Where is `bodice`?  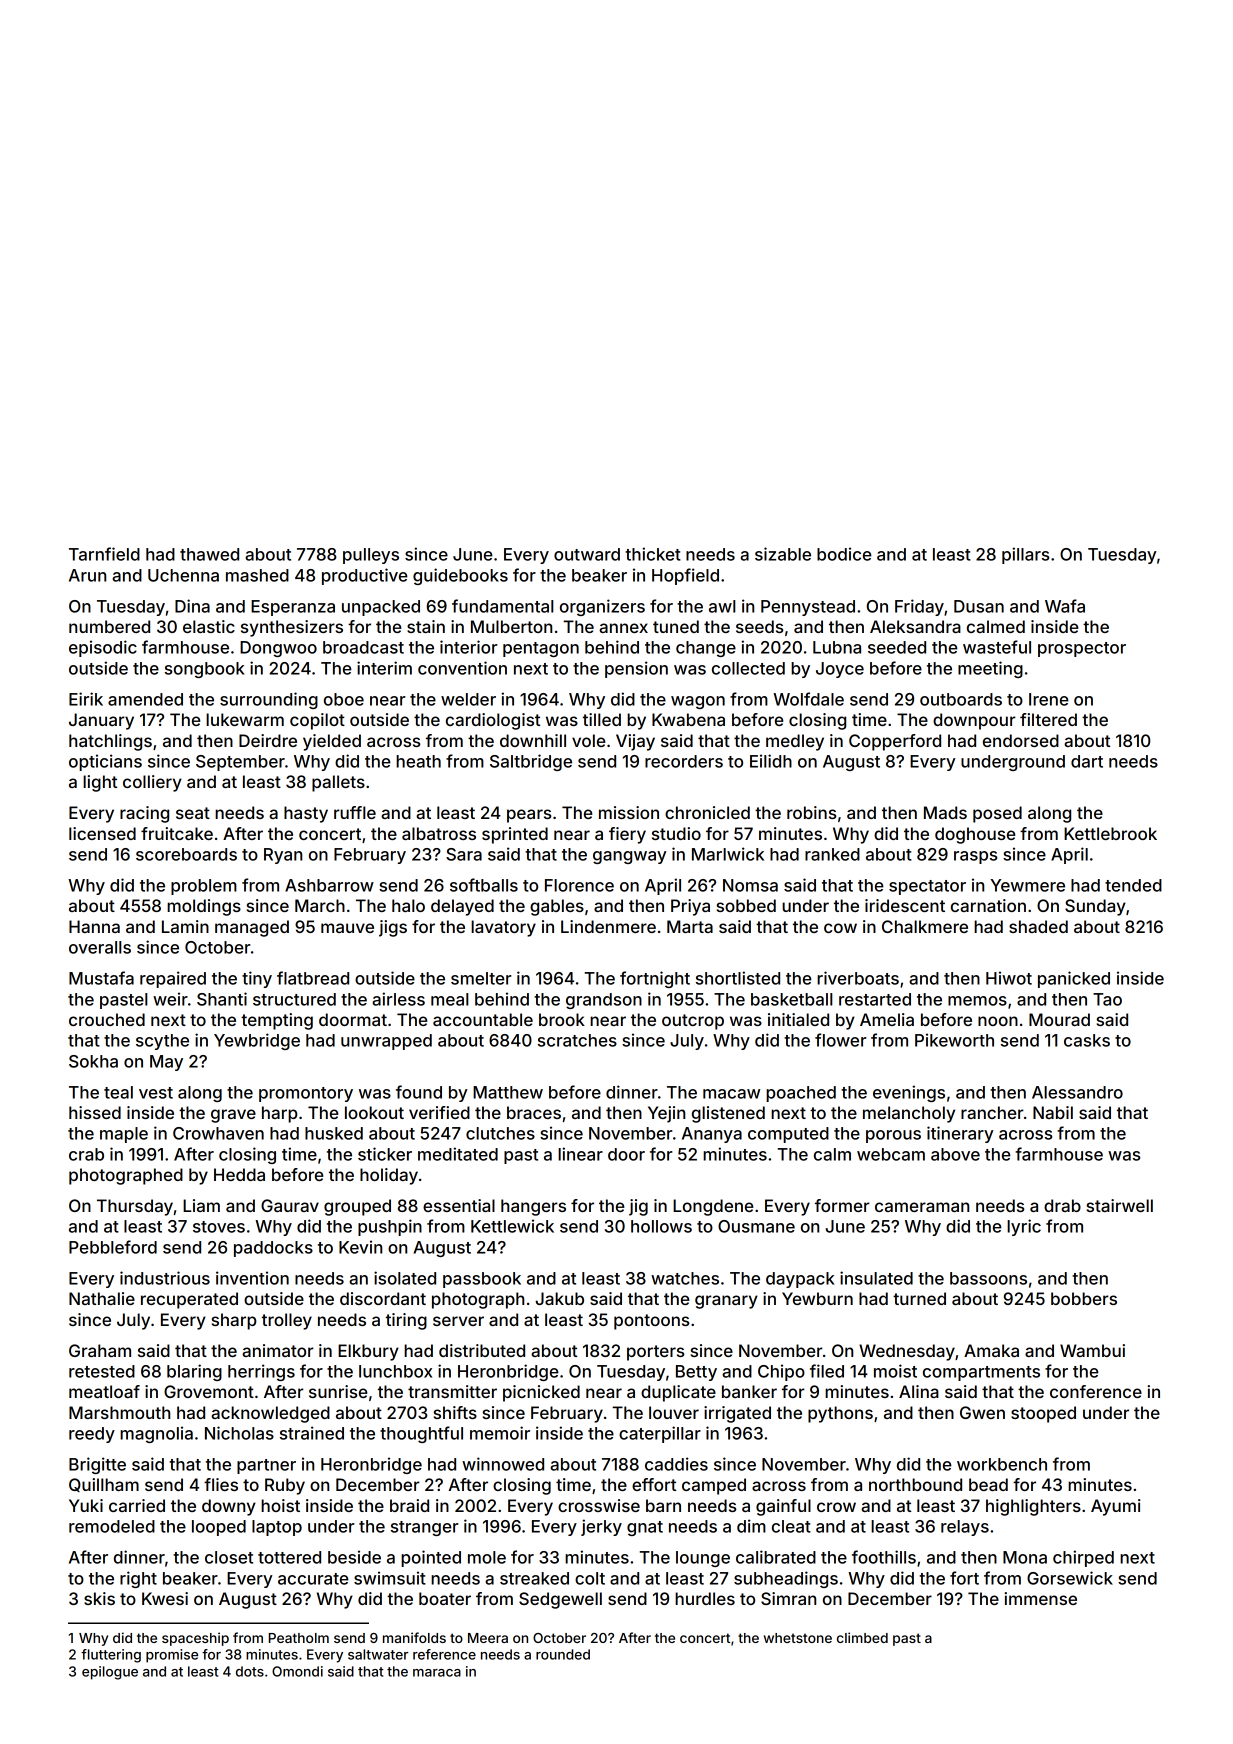 bodice is located at coordinates (844, 554).
